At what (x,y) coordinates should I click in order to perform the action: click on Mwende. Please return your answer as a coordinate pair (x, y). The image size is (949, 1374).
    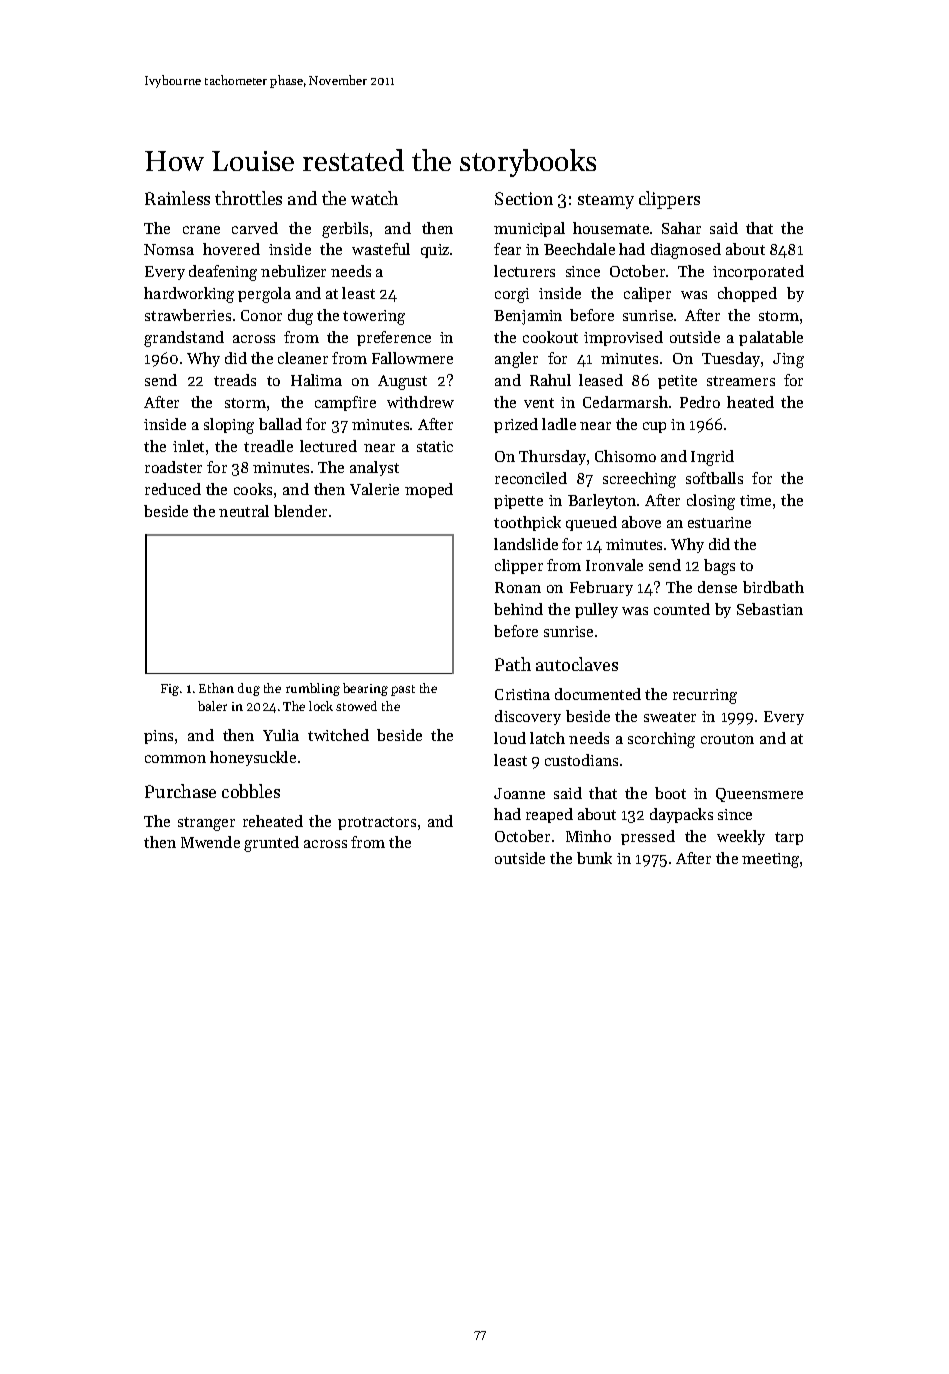
    Looking at the image, I should click on (210, 842).
